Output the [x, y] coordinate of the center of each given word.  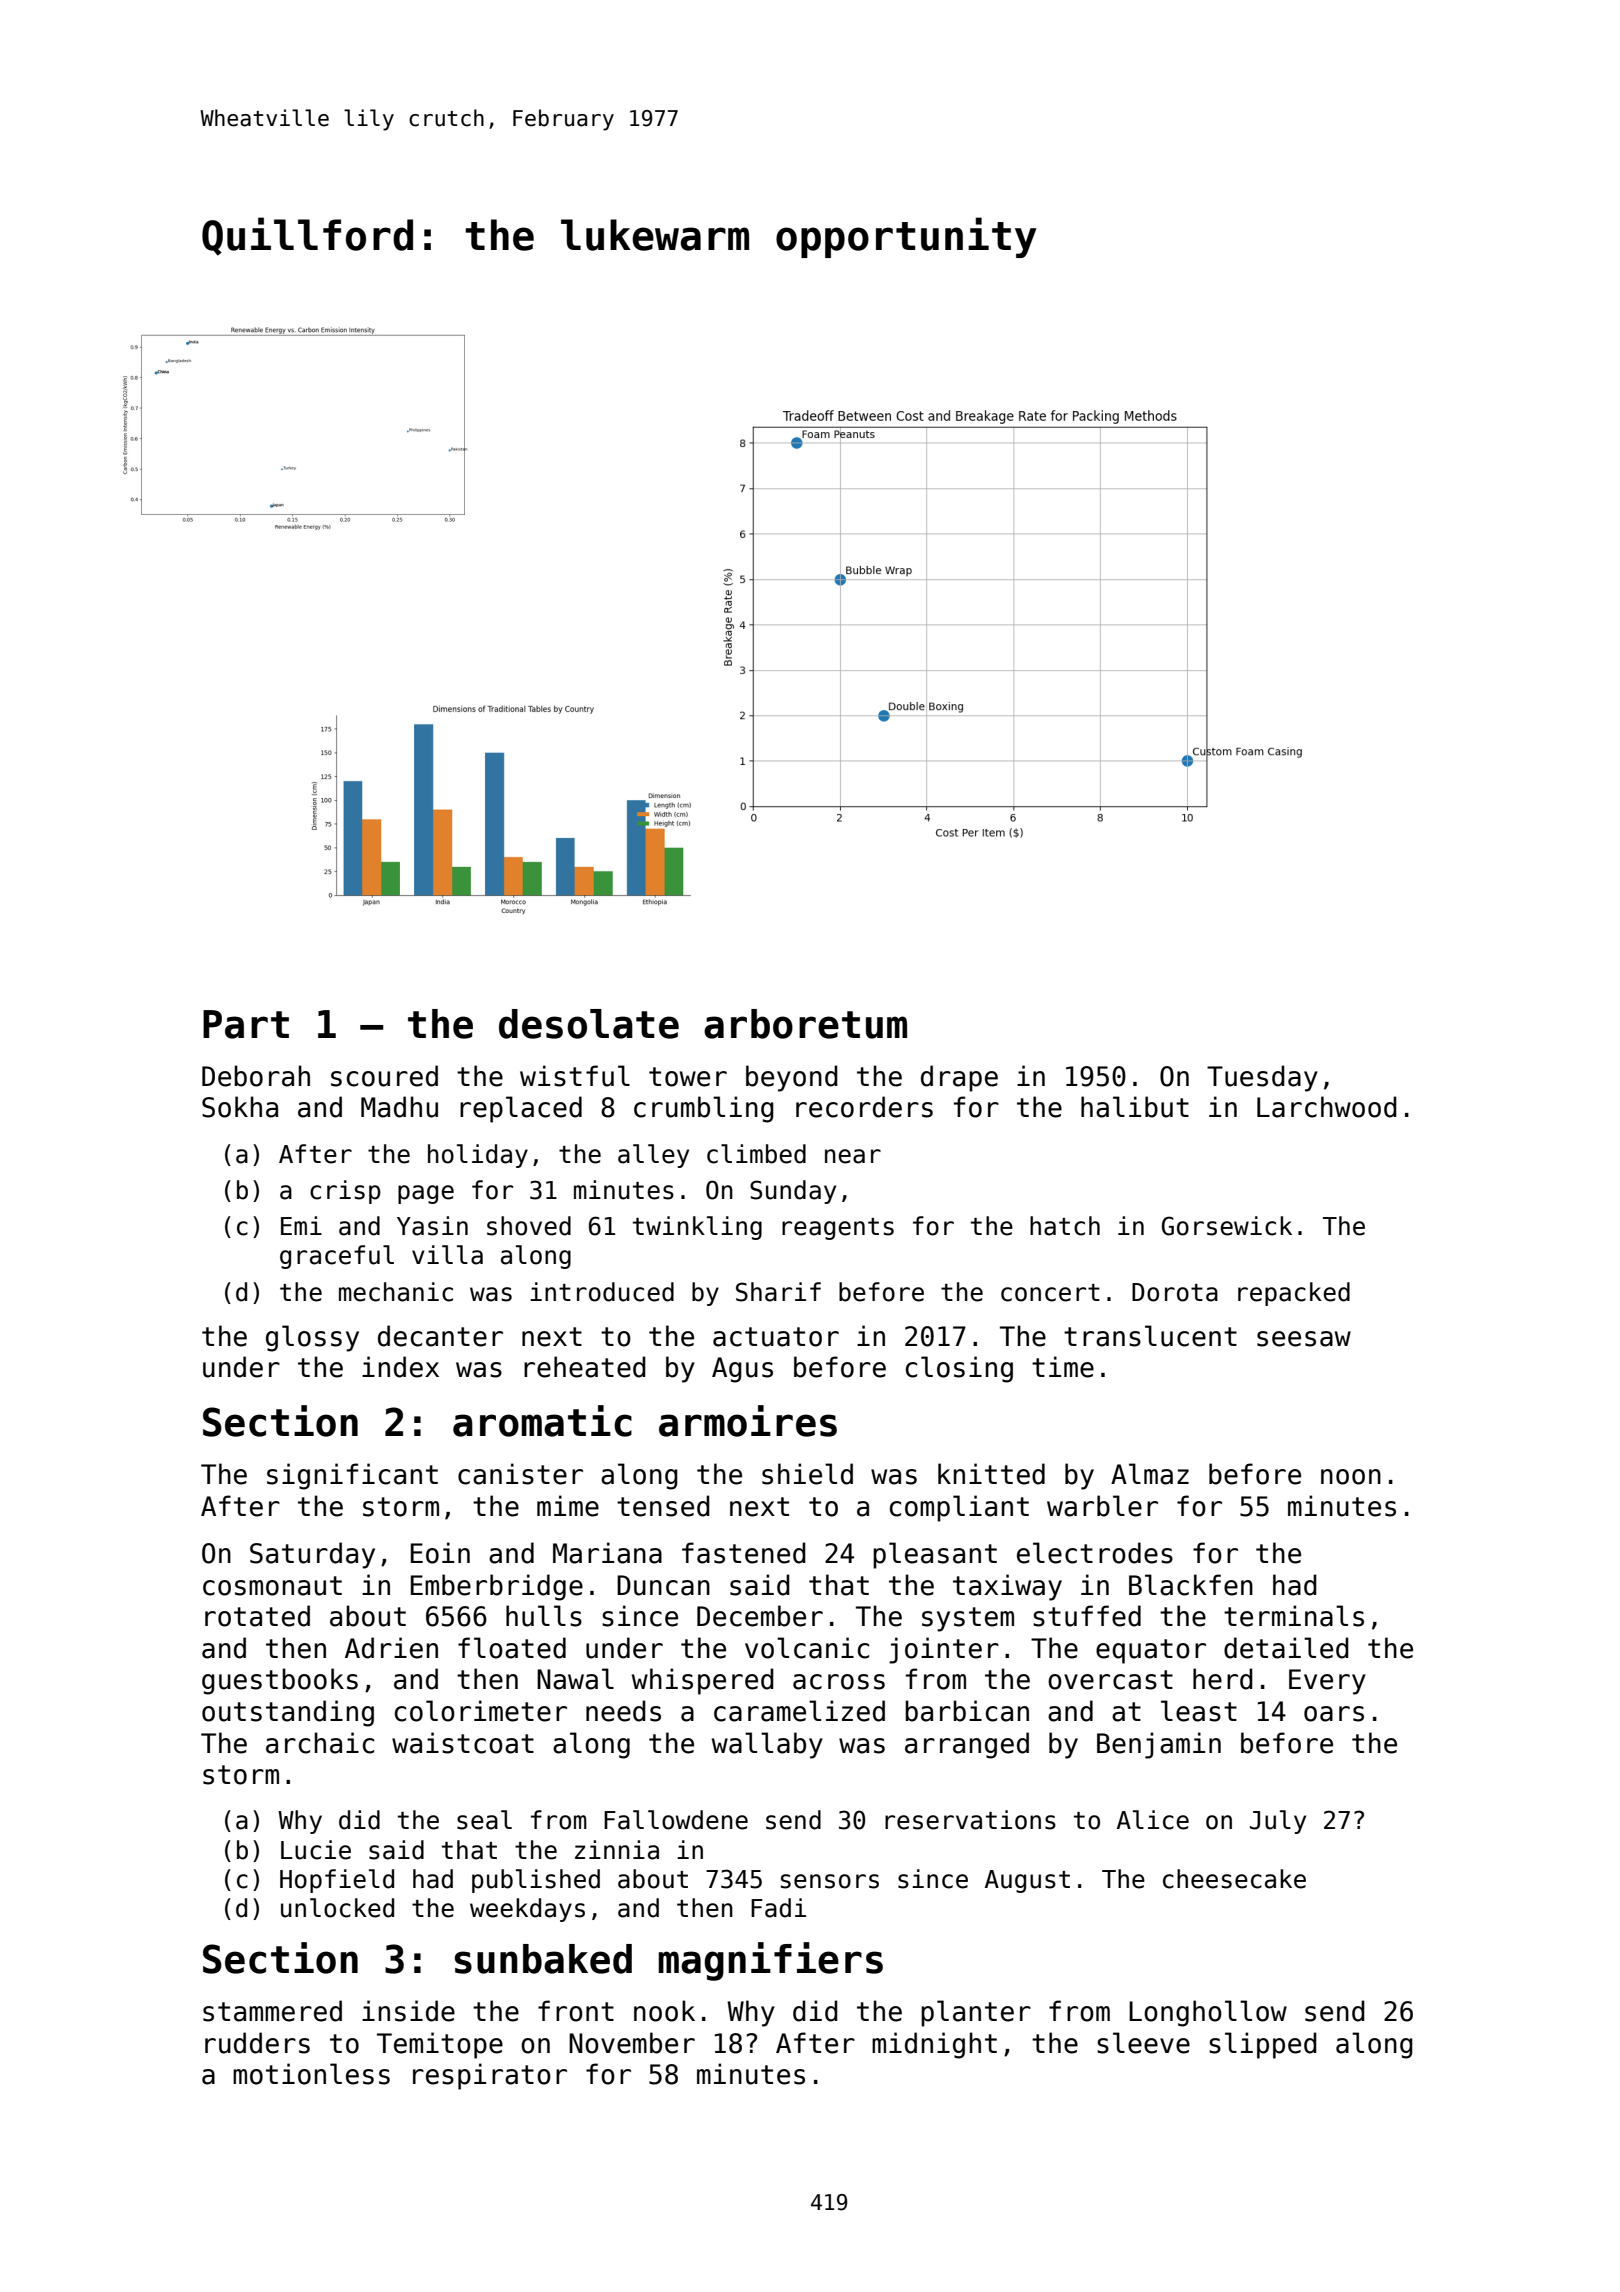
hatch [1065, 1226]
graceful [337, 1257]
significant [352, 1476]
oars [1334, 1714]
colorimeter [481, 1711]
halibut [1135, 1107]
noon [1351, 1477]
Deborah [256, 1076]
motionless [311, 2074]
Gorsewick [1227, 1226]
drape [959, 1078]
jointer [944, 1650]
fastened [744, 1553]
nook [664, 2011]
